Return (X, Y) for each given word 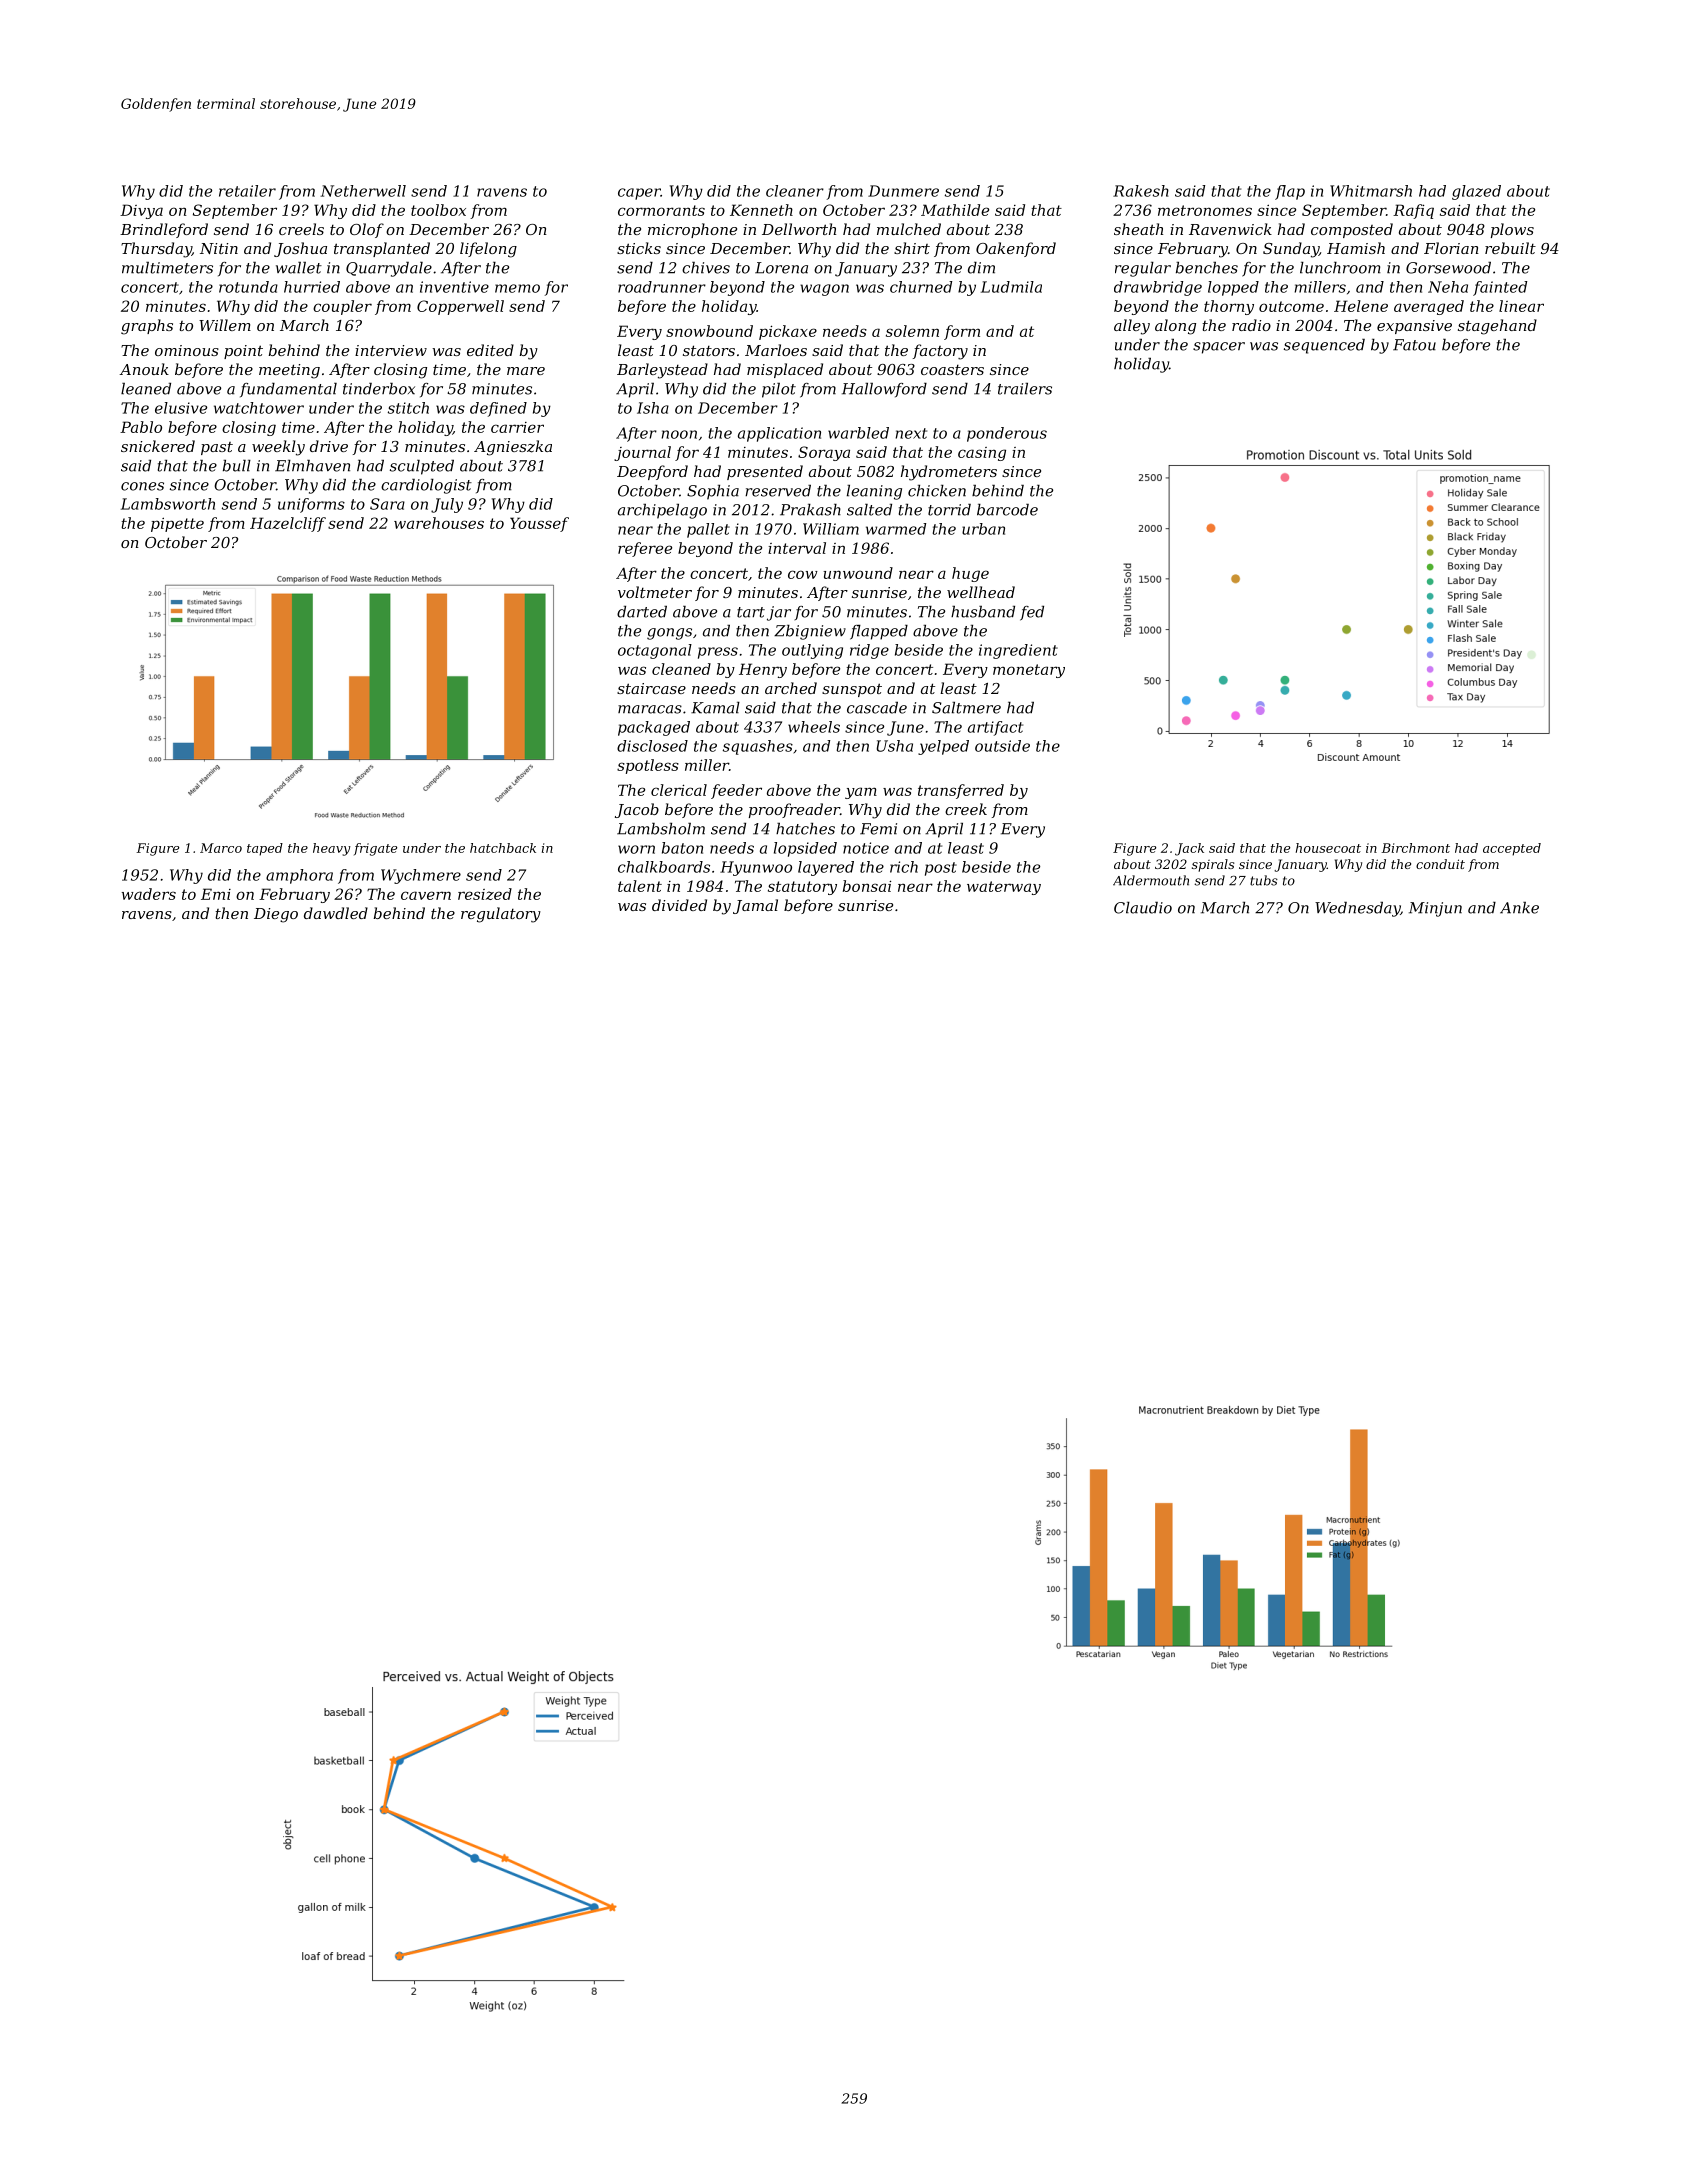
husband (983, 612)
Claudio (1143, 908)
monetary (1029, 671)
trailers (1025, 389)
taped (265, 849)
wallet (299, 268)
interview (391, 350)
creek (966, 809)
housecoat (1328, 848)
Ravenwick (1230, 229)
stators (709, 350)
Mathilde (955, 210)
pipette (177, 524)
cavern (426, 895)
